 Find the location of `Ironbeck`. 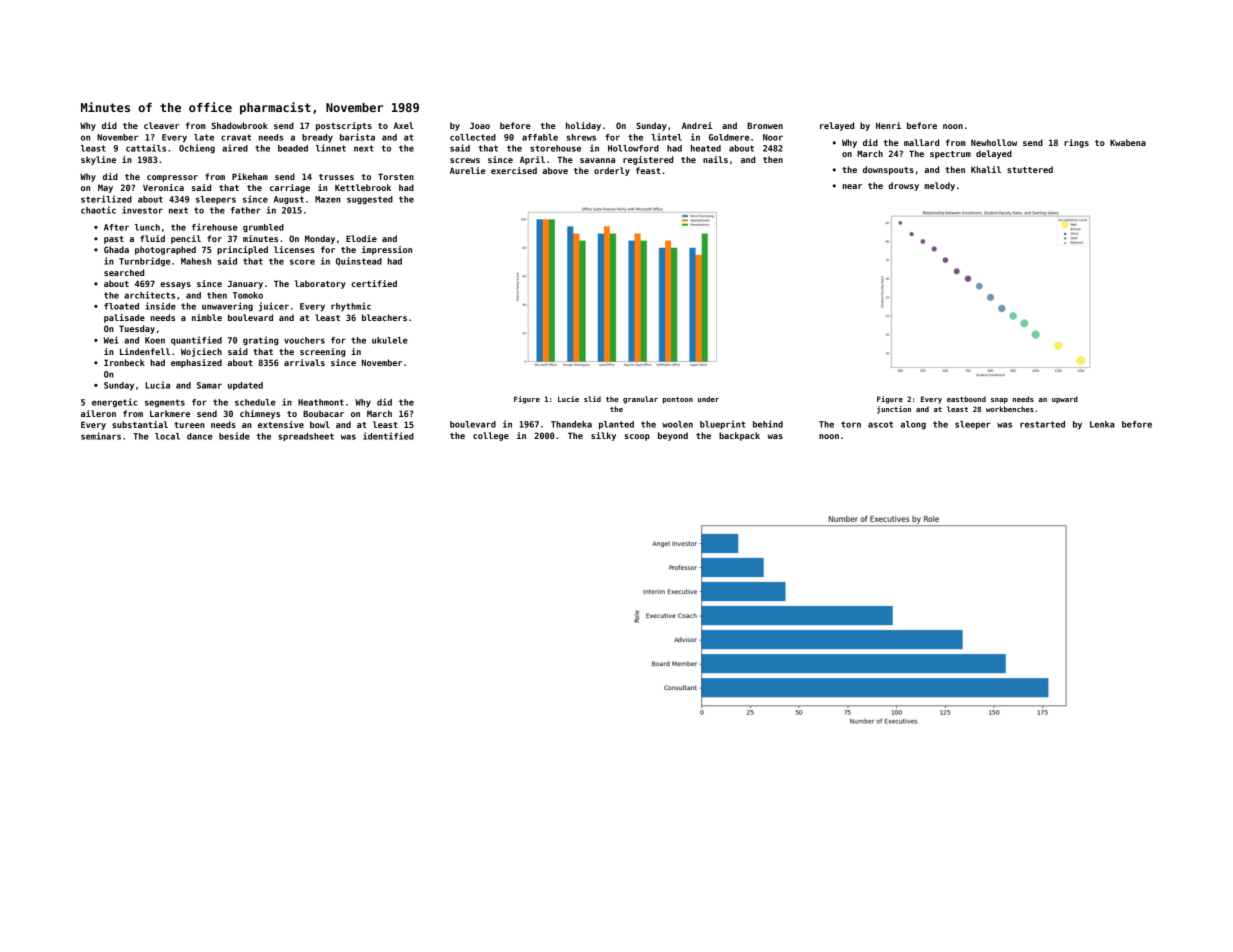

Ironbeck is located at coordinates (124, 362).
